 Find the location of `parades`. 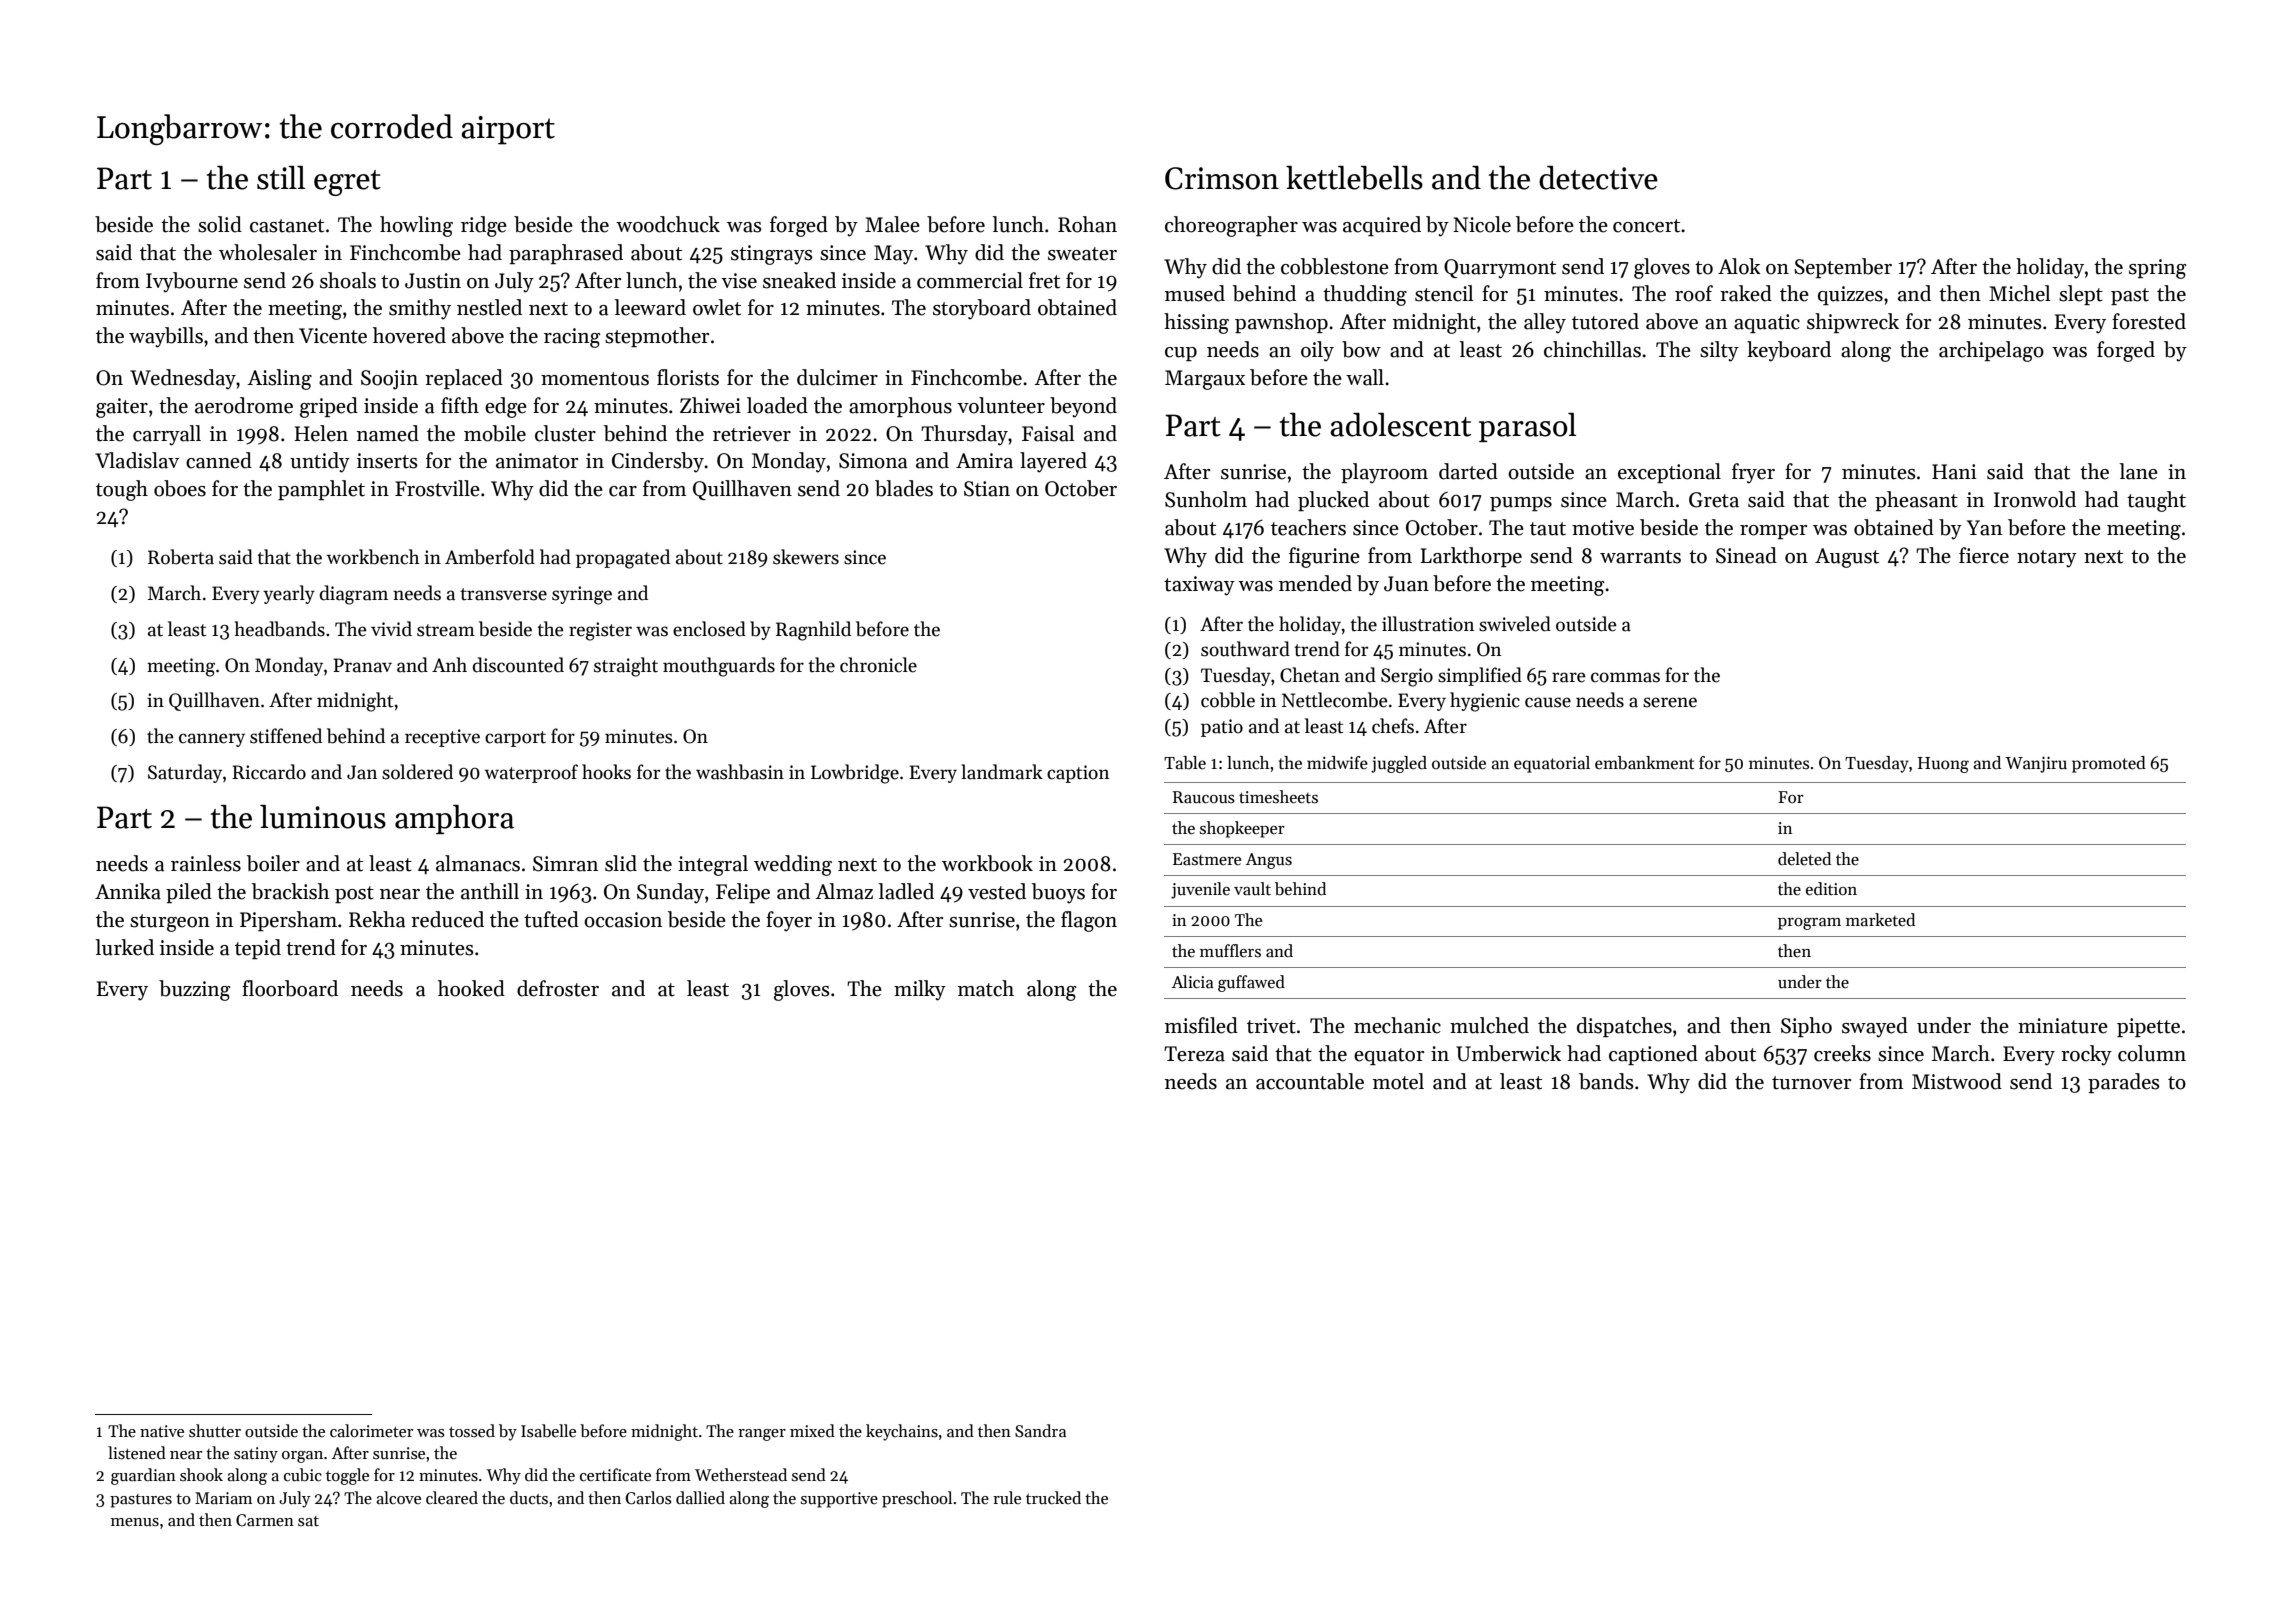

parades is located at coordinates (2124, 1083).
